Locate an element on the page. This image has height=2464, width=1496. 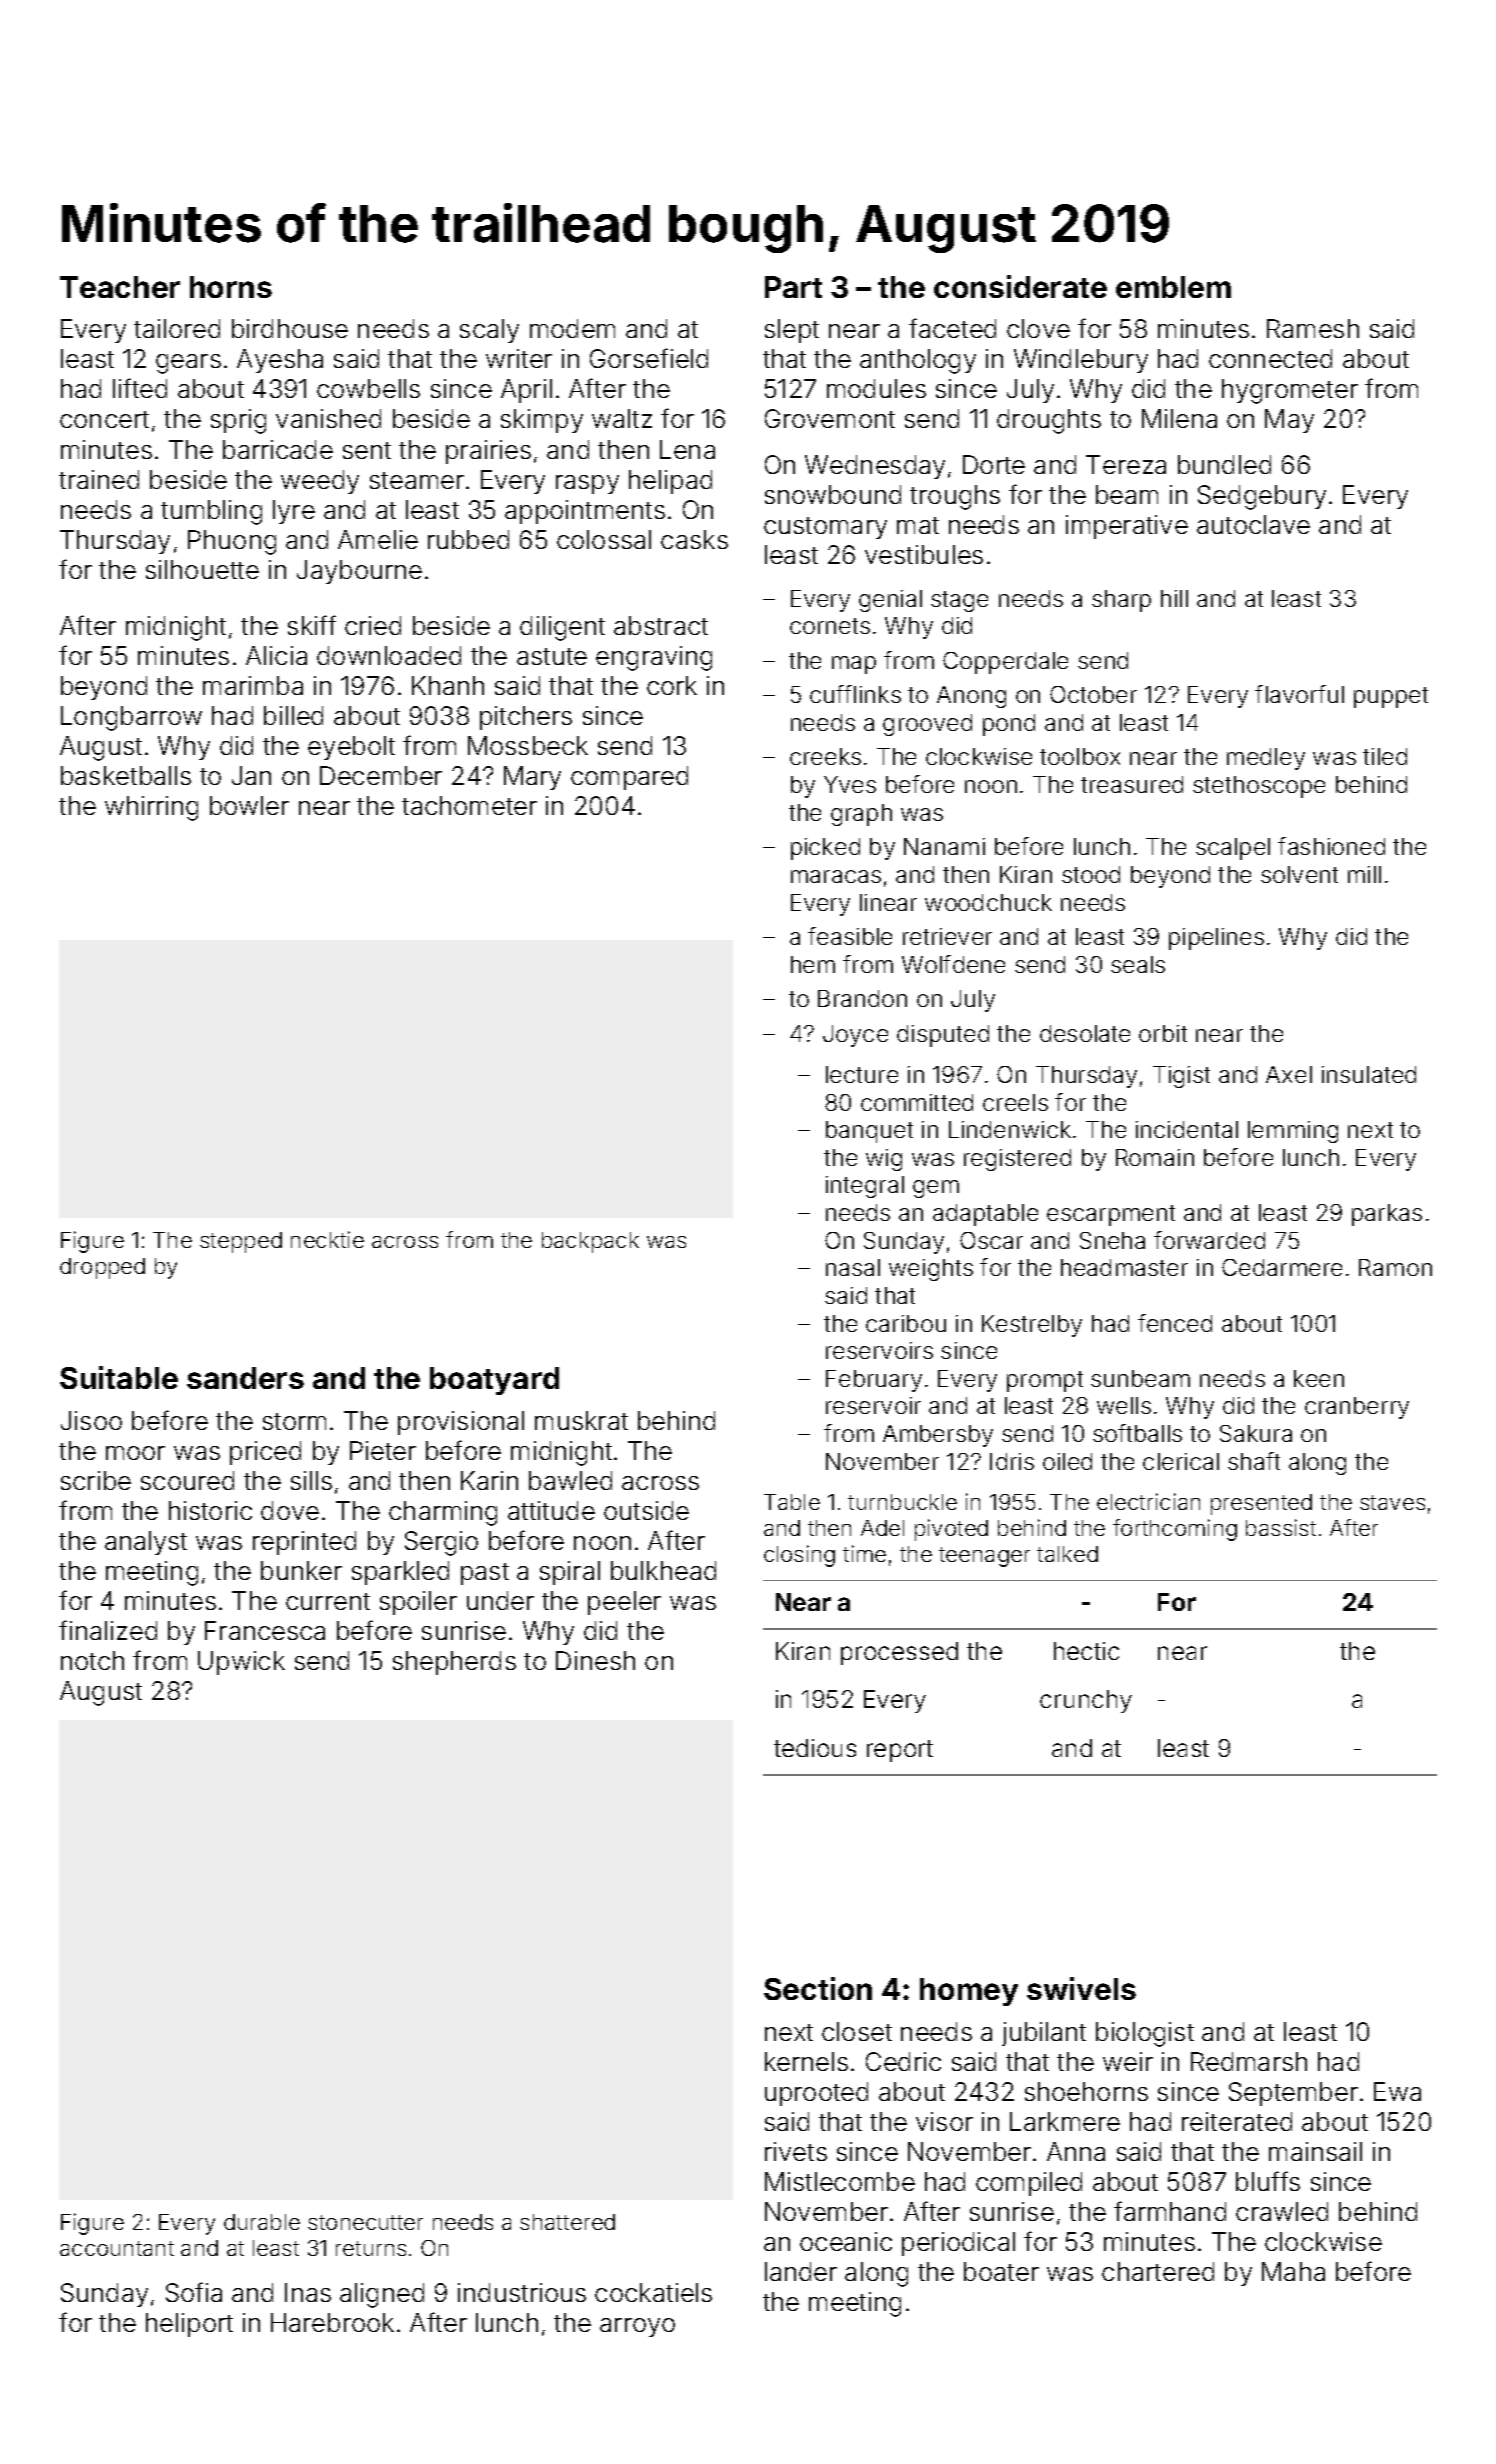
emblem is located at coordinates (1173, 287).
